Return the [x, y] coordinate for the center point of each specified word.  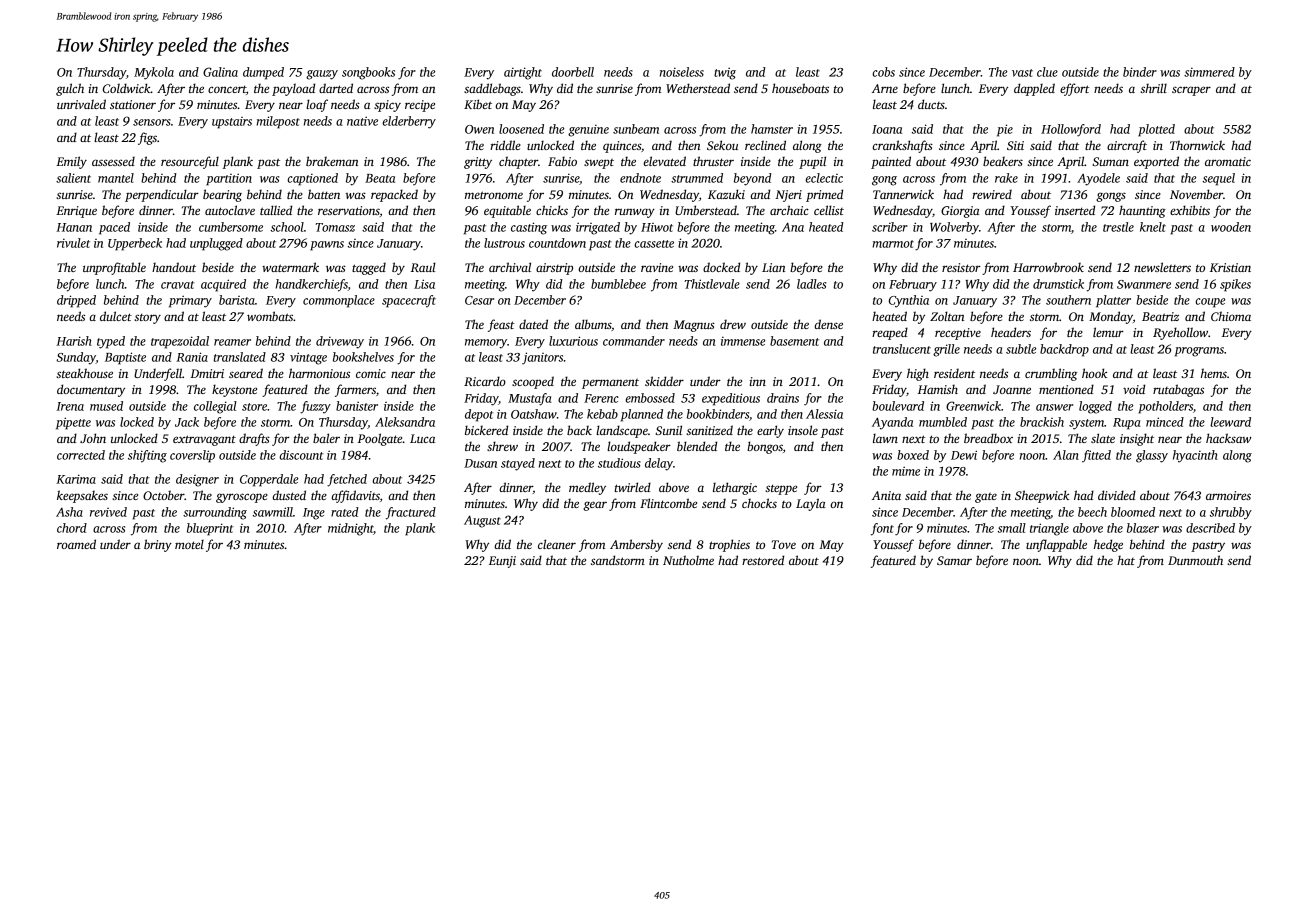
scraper [1191, 91]
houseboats [800, 88]
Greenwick [973, 406]
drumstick [1058, 284]
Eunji [502, 562]
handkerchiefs [311, 285]
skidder [664, 381]
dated [533, 324]
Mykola [154, 73]
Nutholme [688, 560]
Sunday [76, 358]
